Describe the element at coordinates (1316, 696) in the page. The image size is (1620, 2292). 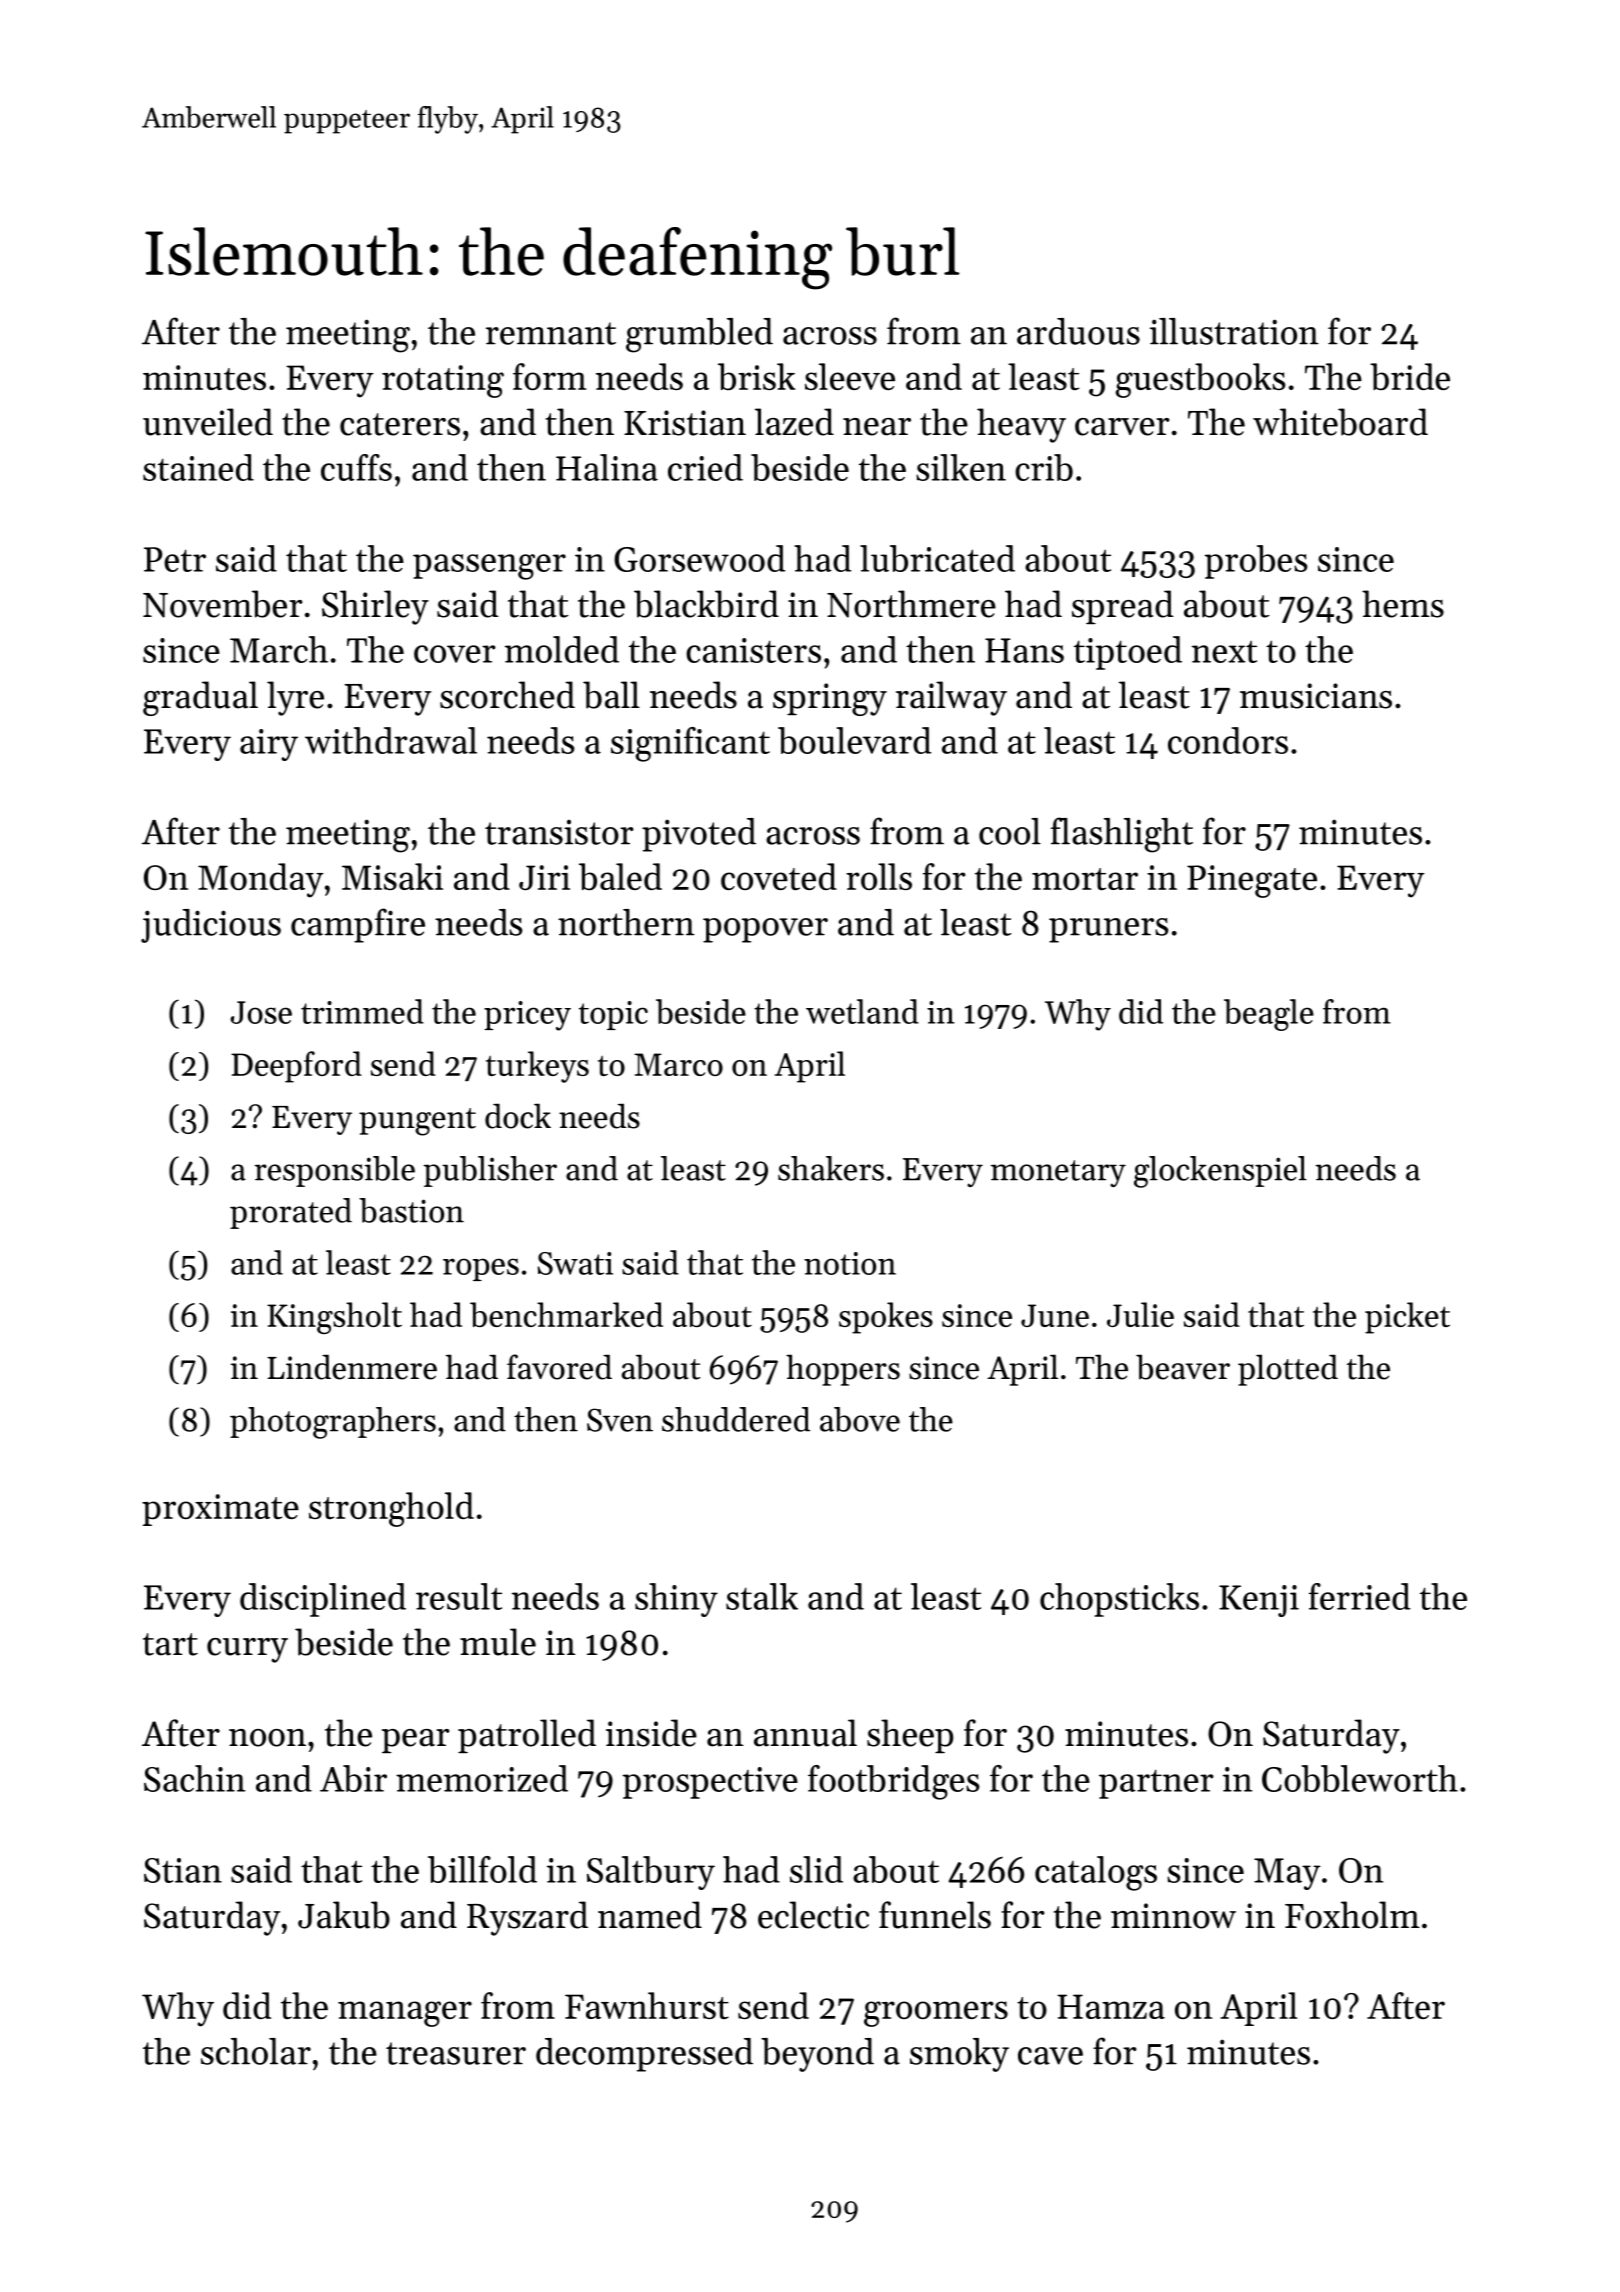
I see `musicians` at that location.
